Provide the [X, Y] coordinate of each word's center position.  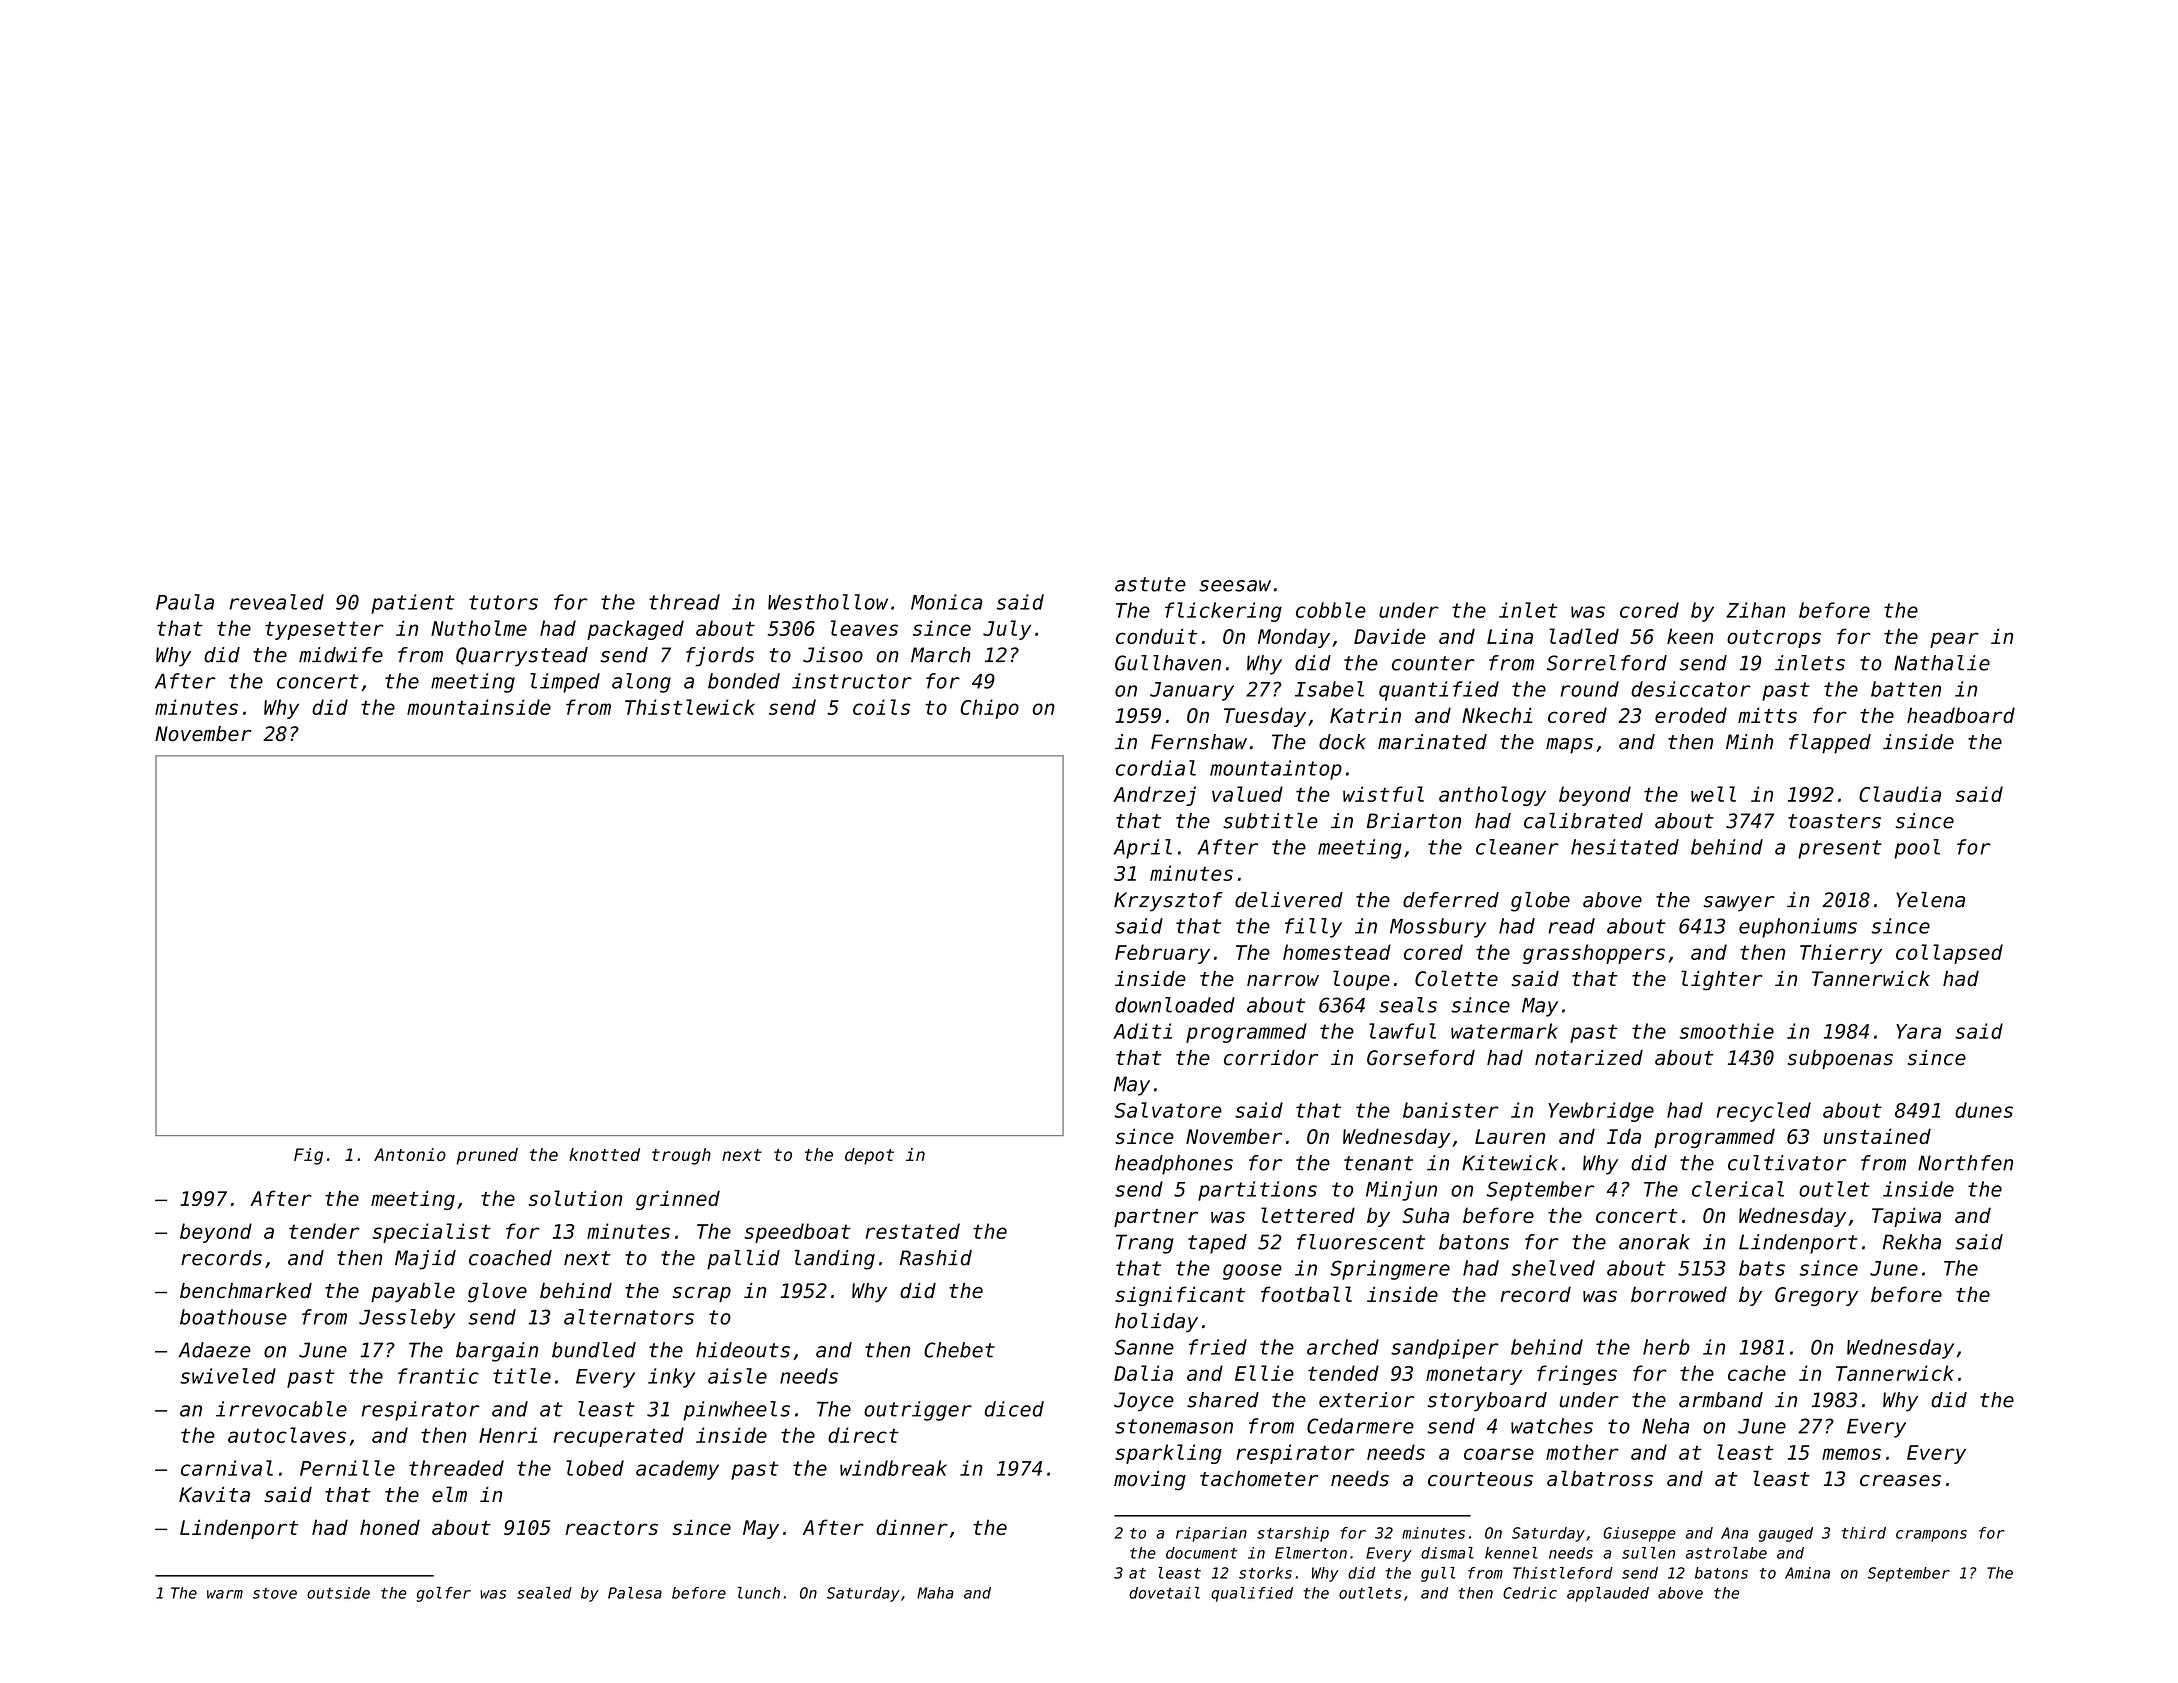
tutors [503, 602]
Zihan [1755, 610]
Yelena [1930, 900]
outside [338, 1593]
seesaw [1235, 586]
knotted [604, 1154]
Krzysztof [1168, 902]
